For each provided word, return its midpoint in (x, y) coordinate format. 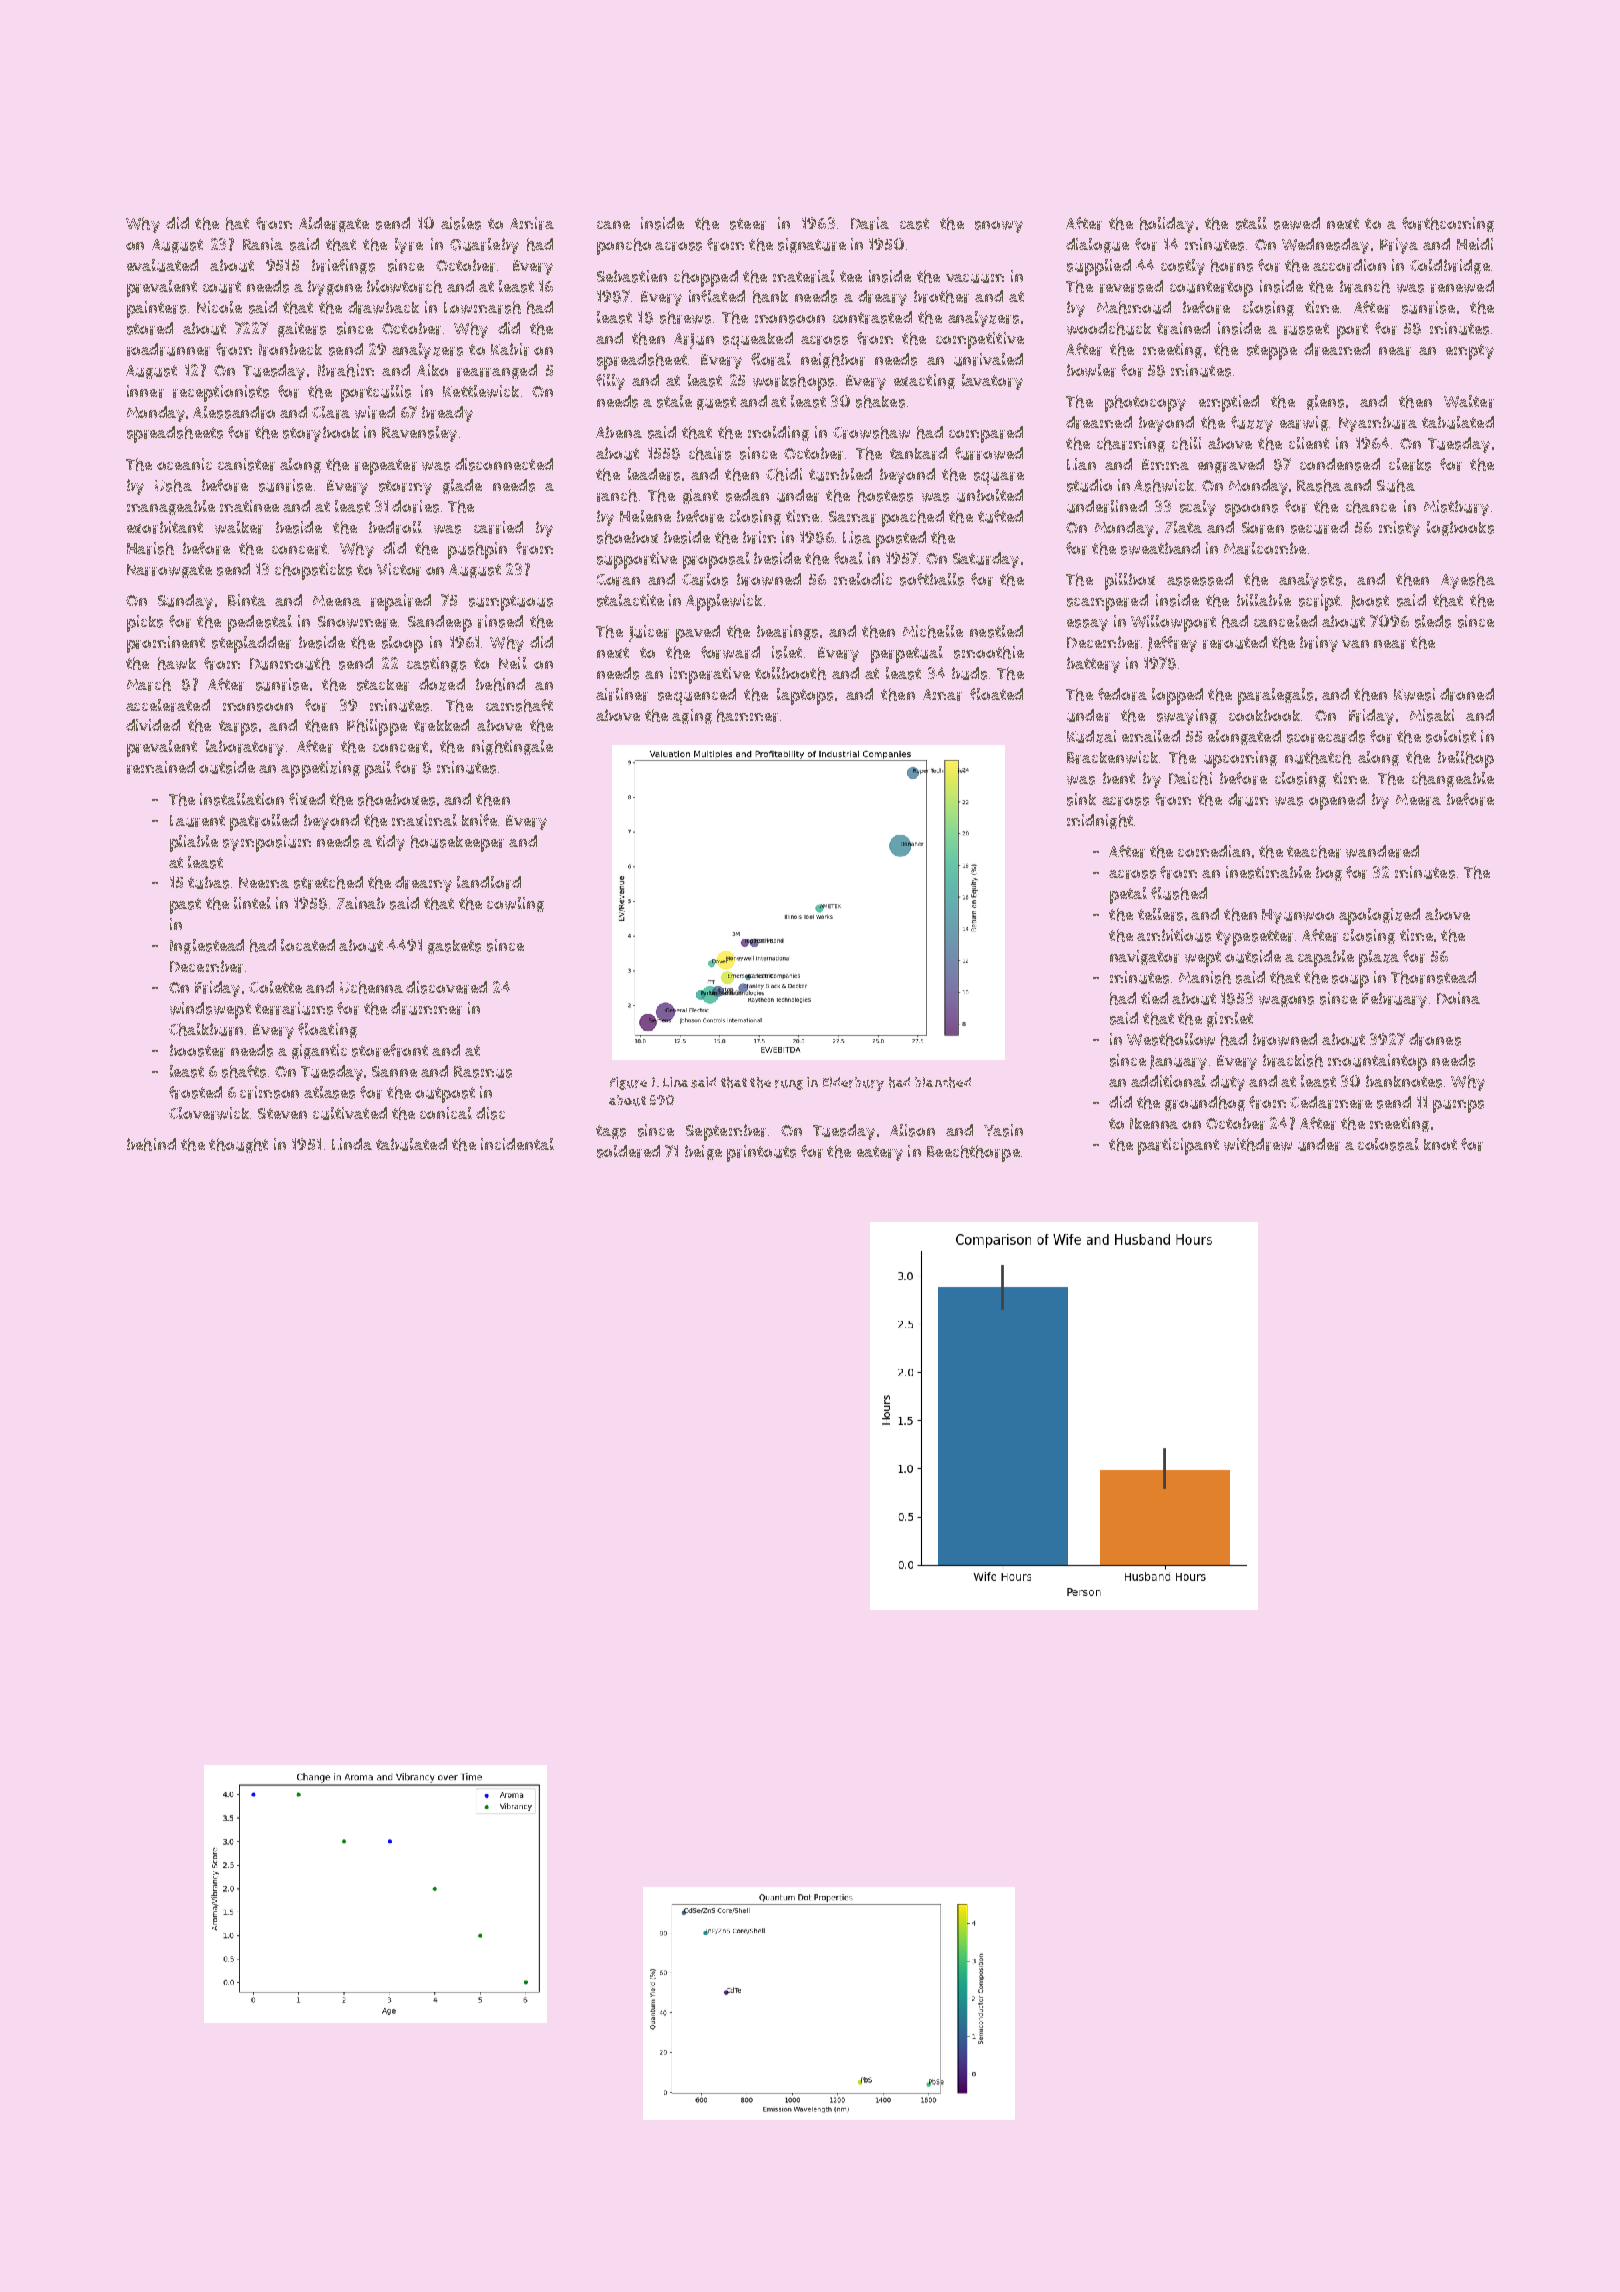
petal (1128, 895)
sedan (747, 495)
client (1309, 443)
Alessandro (234, 412)
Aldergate (334, 224)
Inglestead (207, 946)
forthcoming (1448, 224)
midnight (1100, 821)
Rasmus (483, 1072)
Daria (870, 223)
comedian (1214, 851)
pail (378, 769)
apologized (1379, 916)
